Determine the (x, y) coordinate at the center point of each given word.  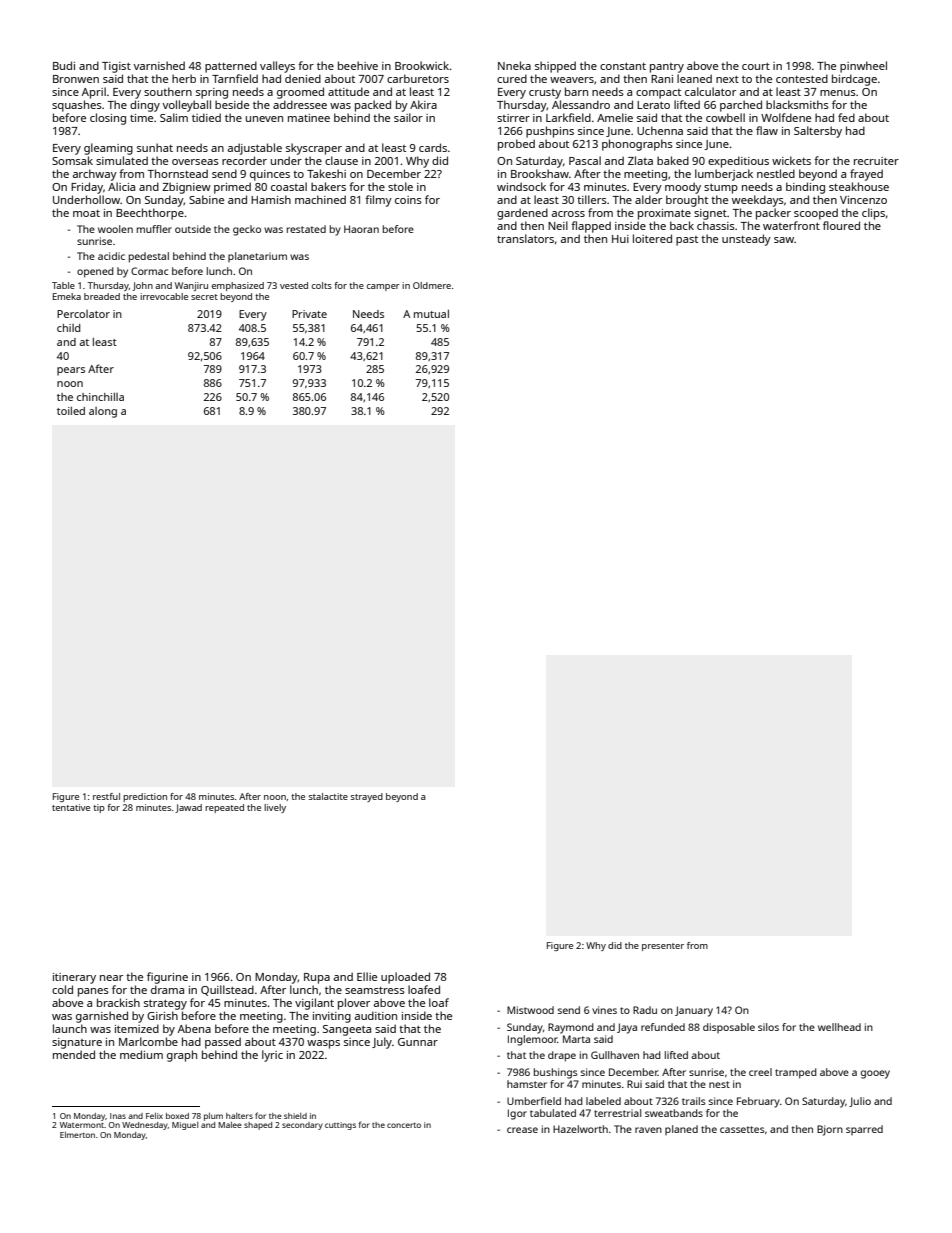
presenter (663, 947)
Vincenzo (863, 200)
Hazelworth (580, 1129)
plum (213, 1117)
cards (433, 147)
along (103, 412)
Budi (64, 65)
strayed (367, 797)
